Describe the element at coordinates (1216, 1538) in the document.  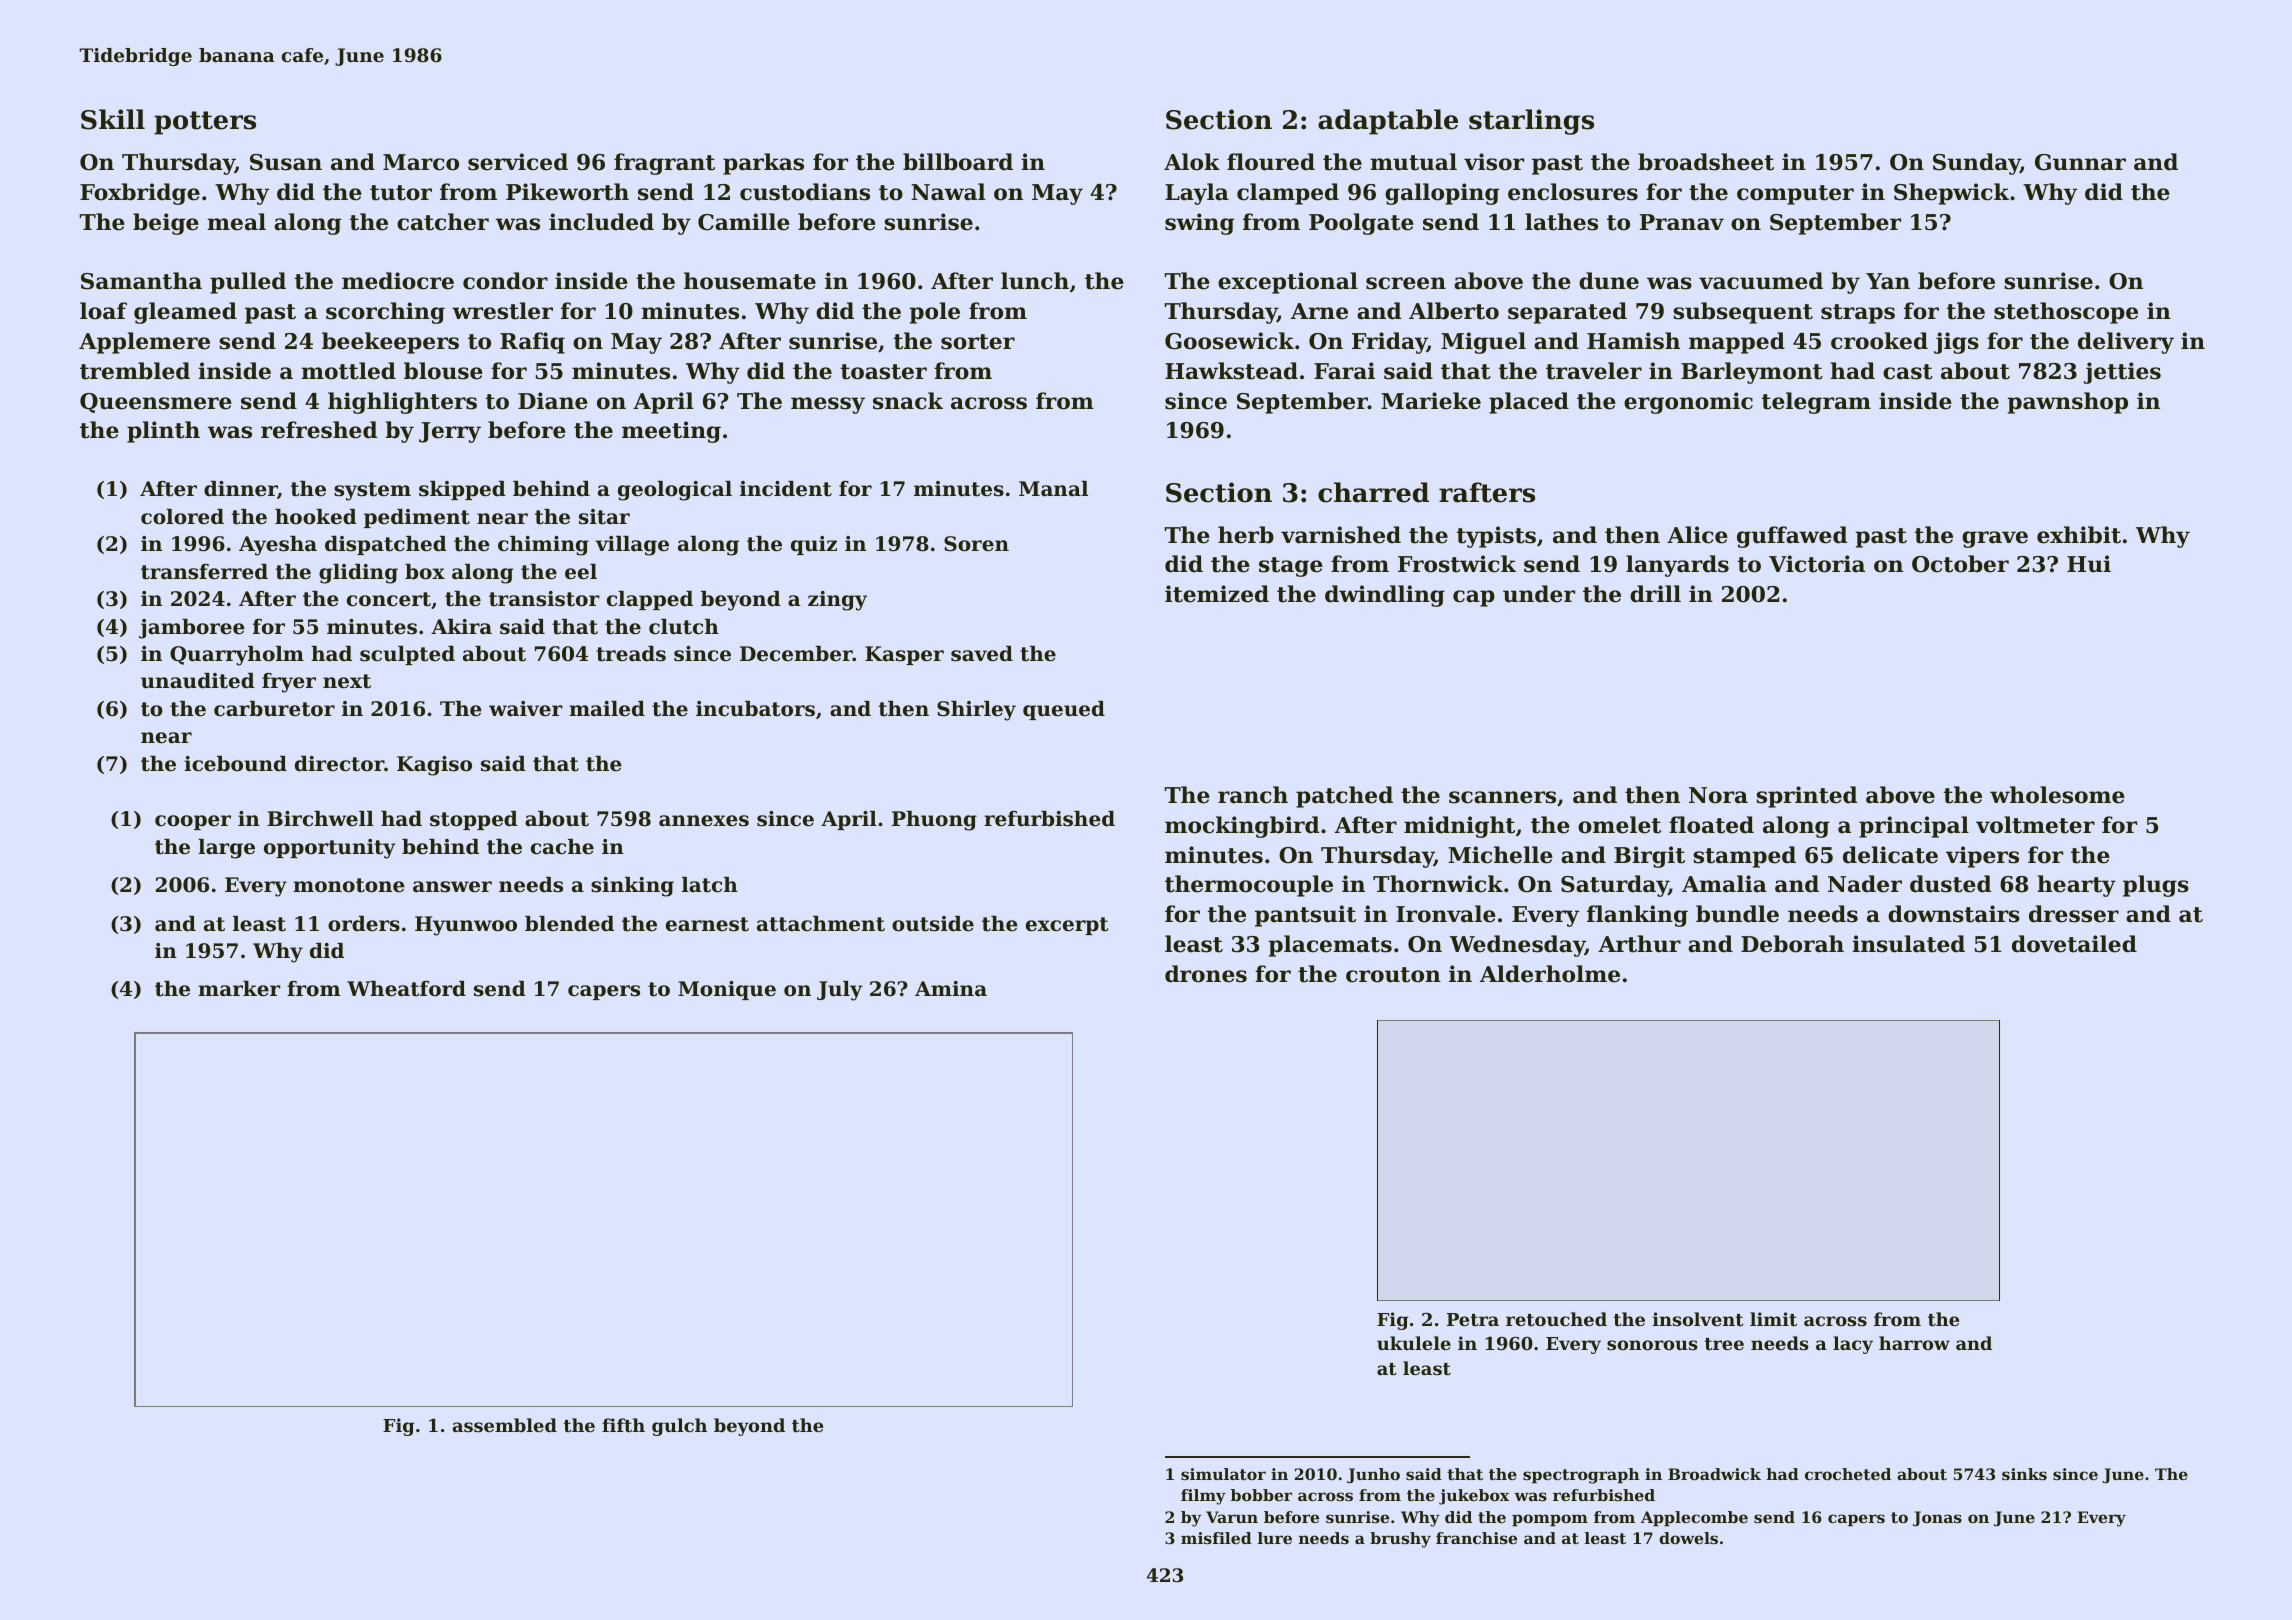
I see `misfiled` at that location.
